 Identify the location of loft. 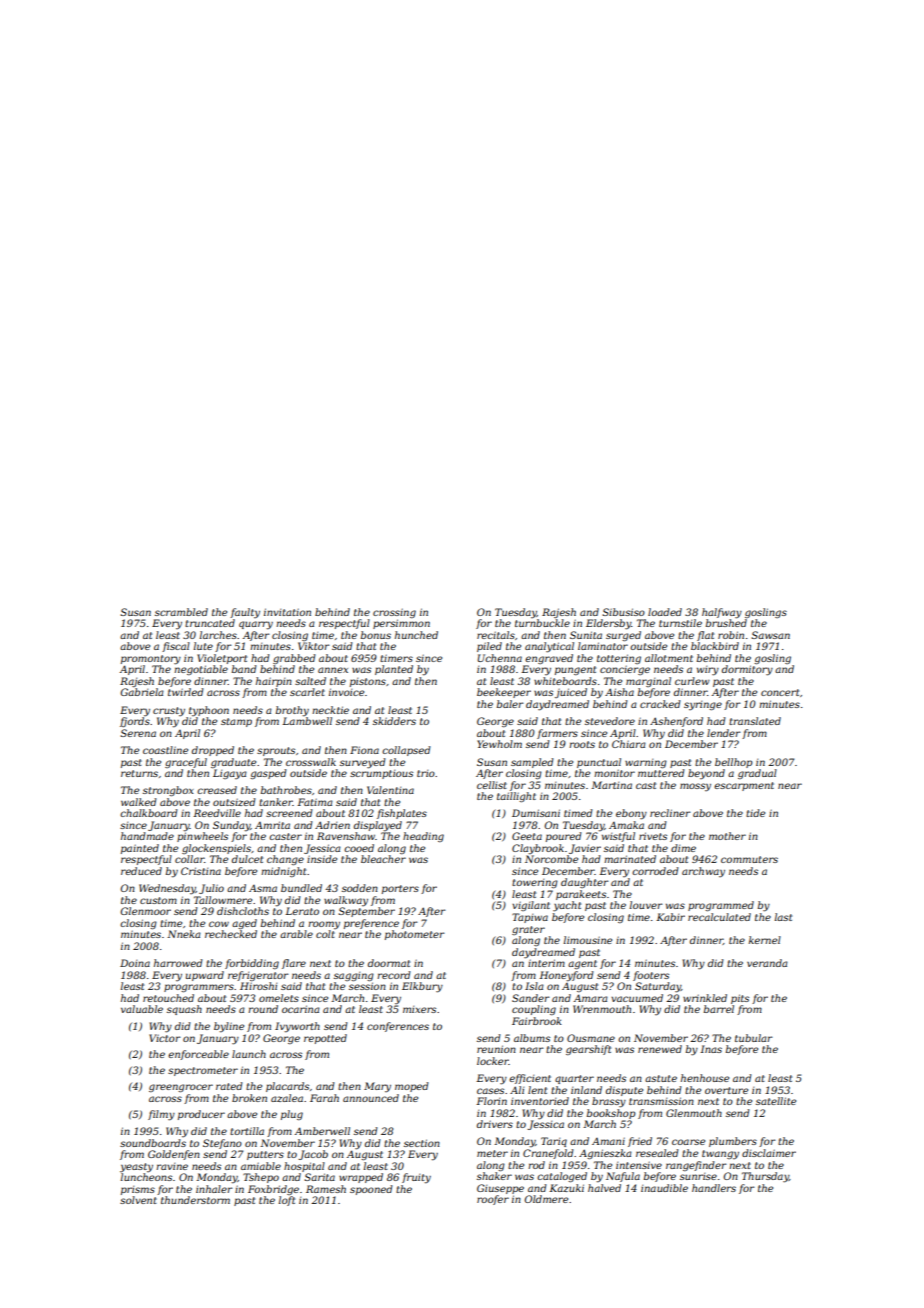
(287, 1201).
